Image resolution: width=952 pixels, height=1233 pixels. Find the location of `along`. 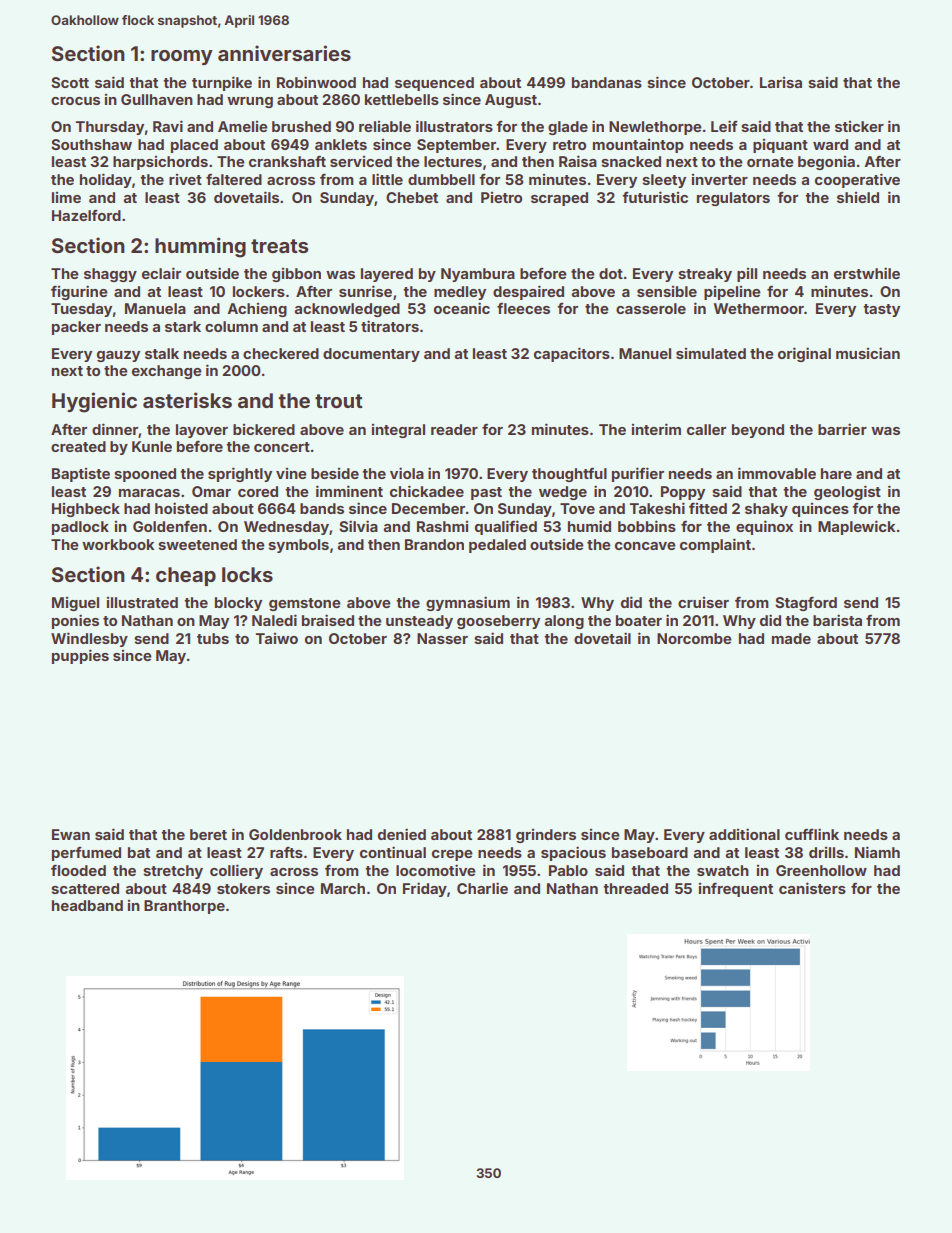

along is located at coordinates (564, 622).
